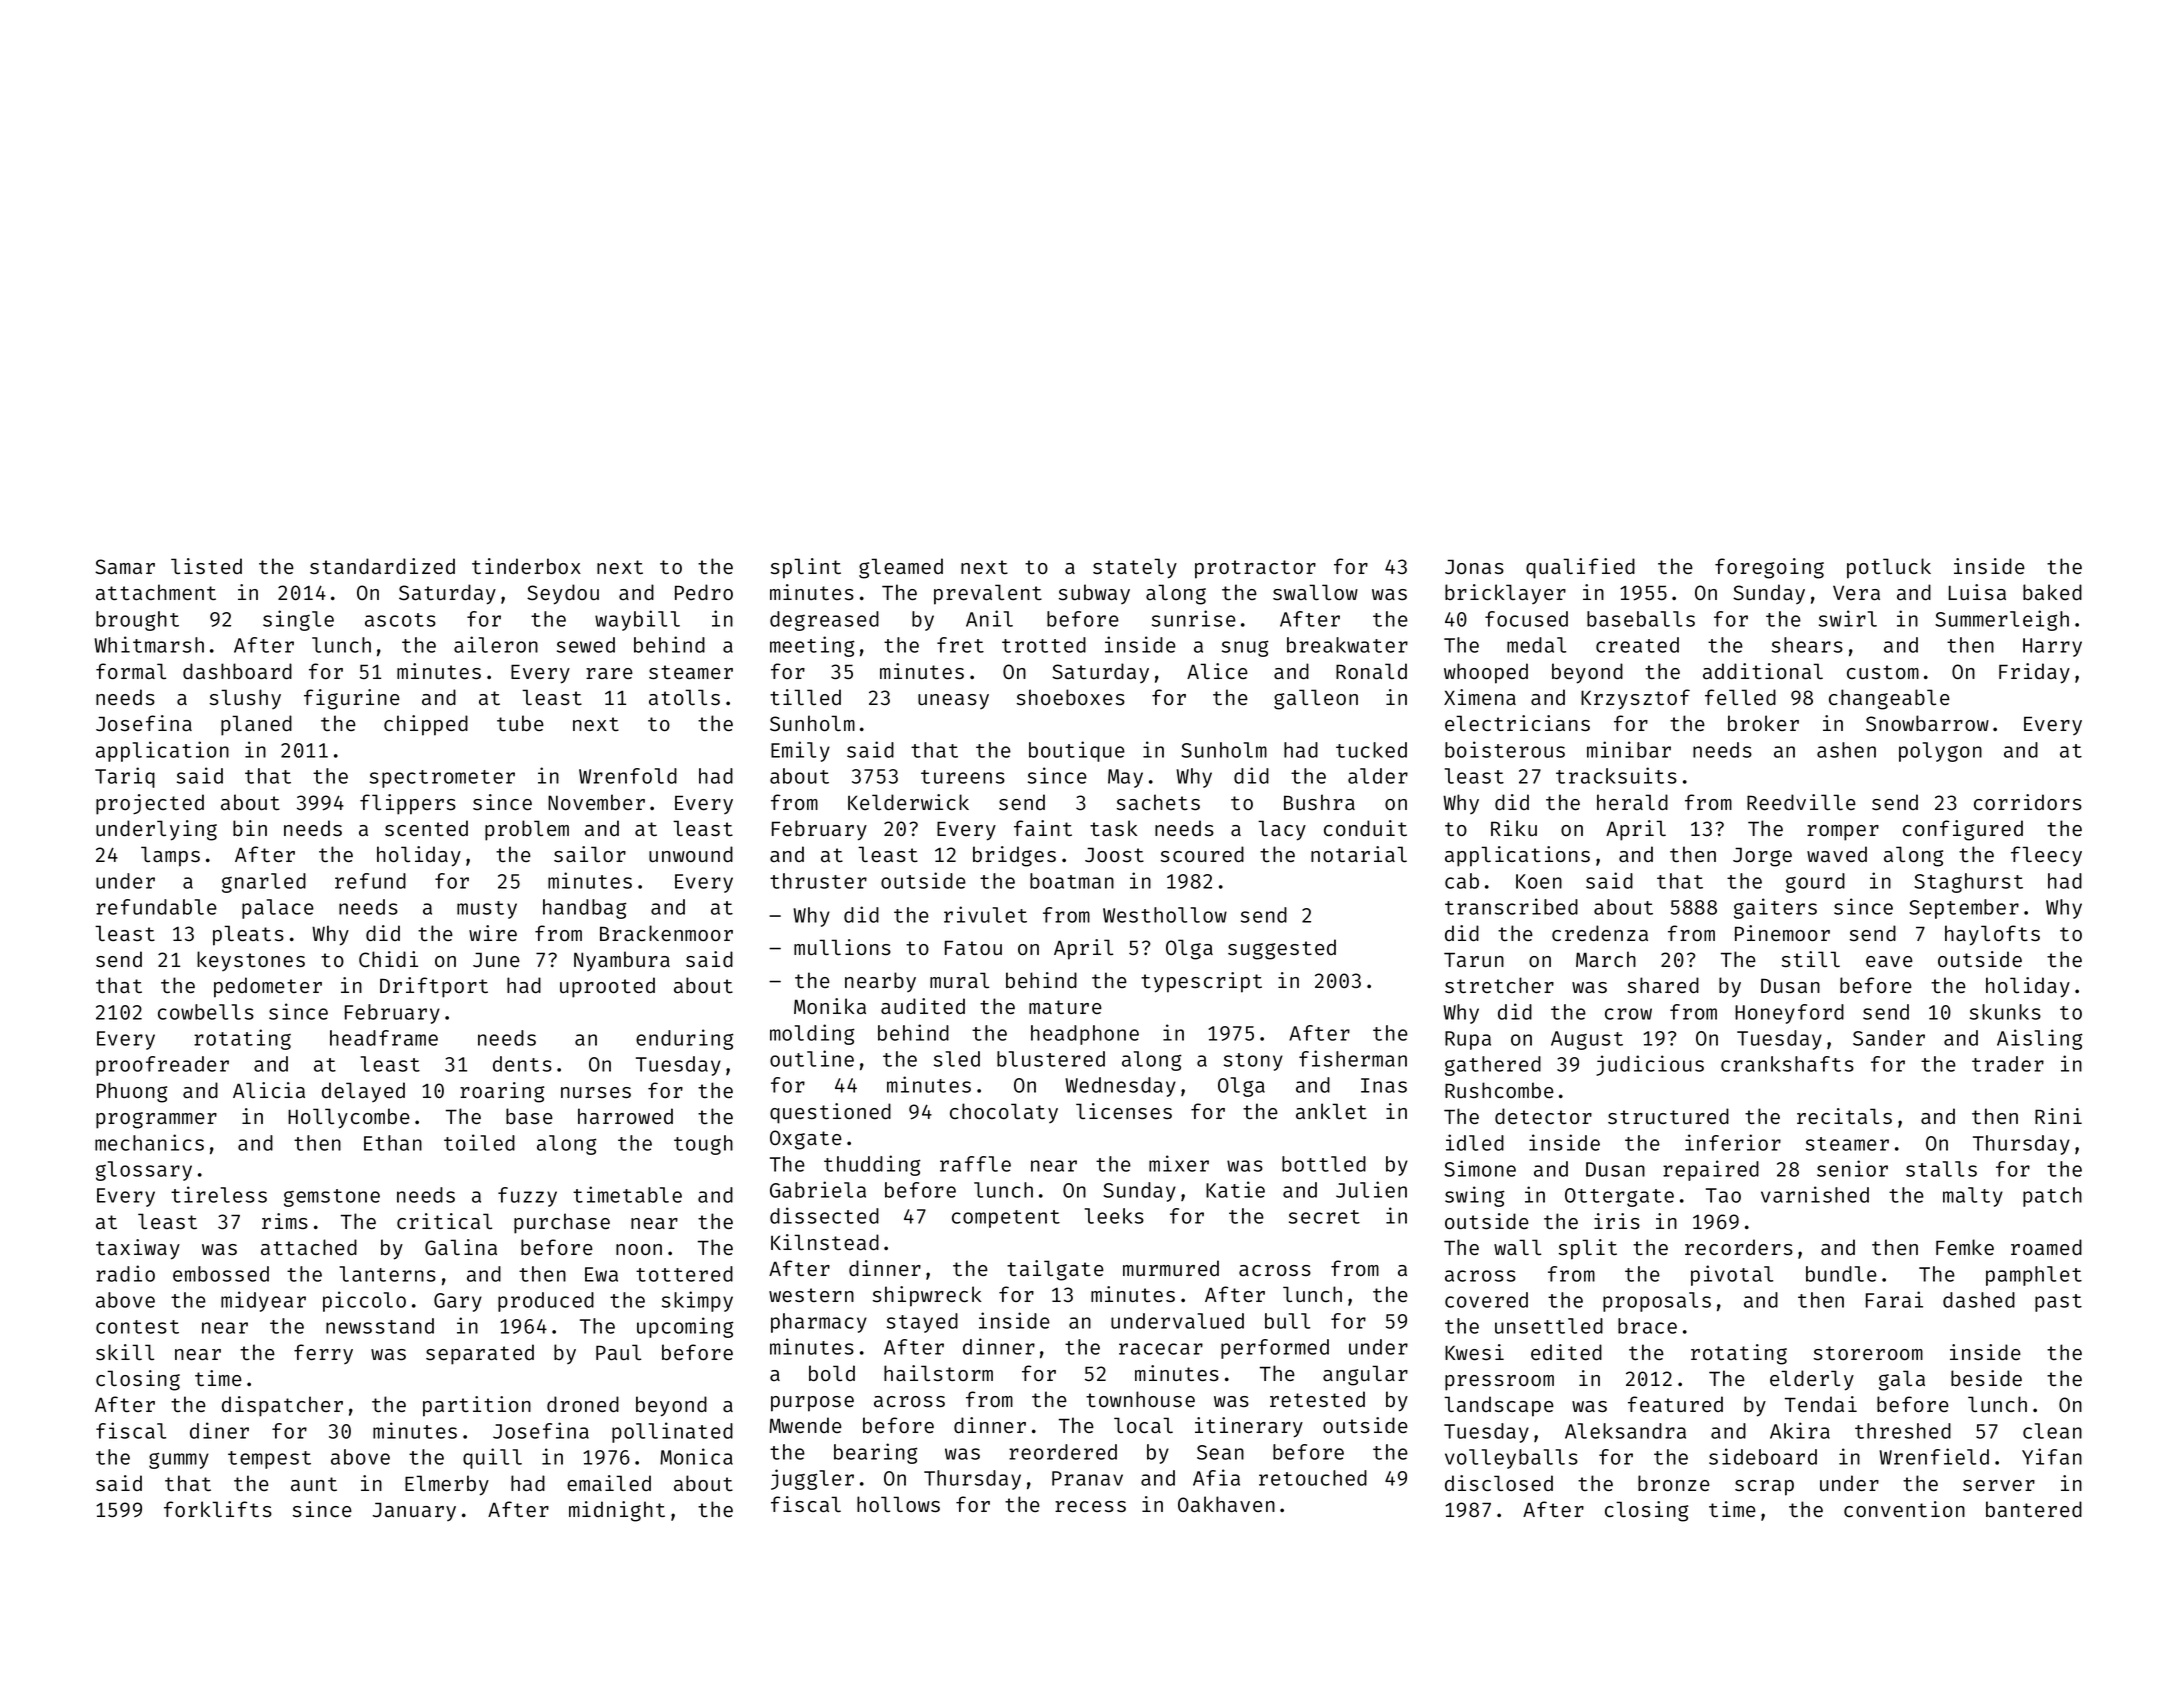 The image size is (2178, 1683). What do you see at coordinates (492, 1458) in the image?
I see `quill` at bounding box center [492, 1458].
